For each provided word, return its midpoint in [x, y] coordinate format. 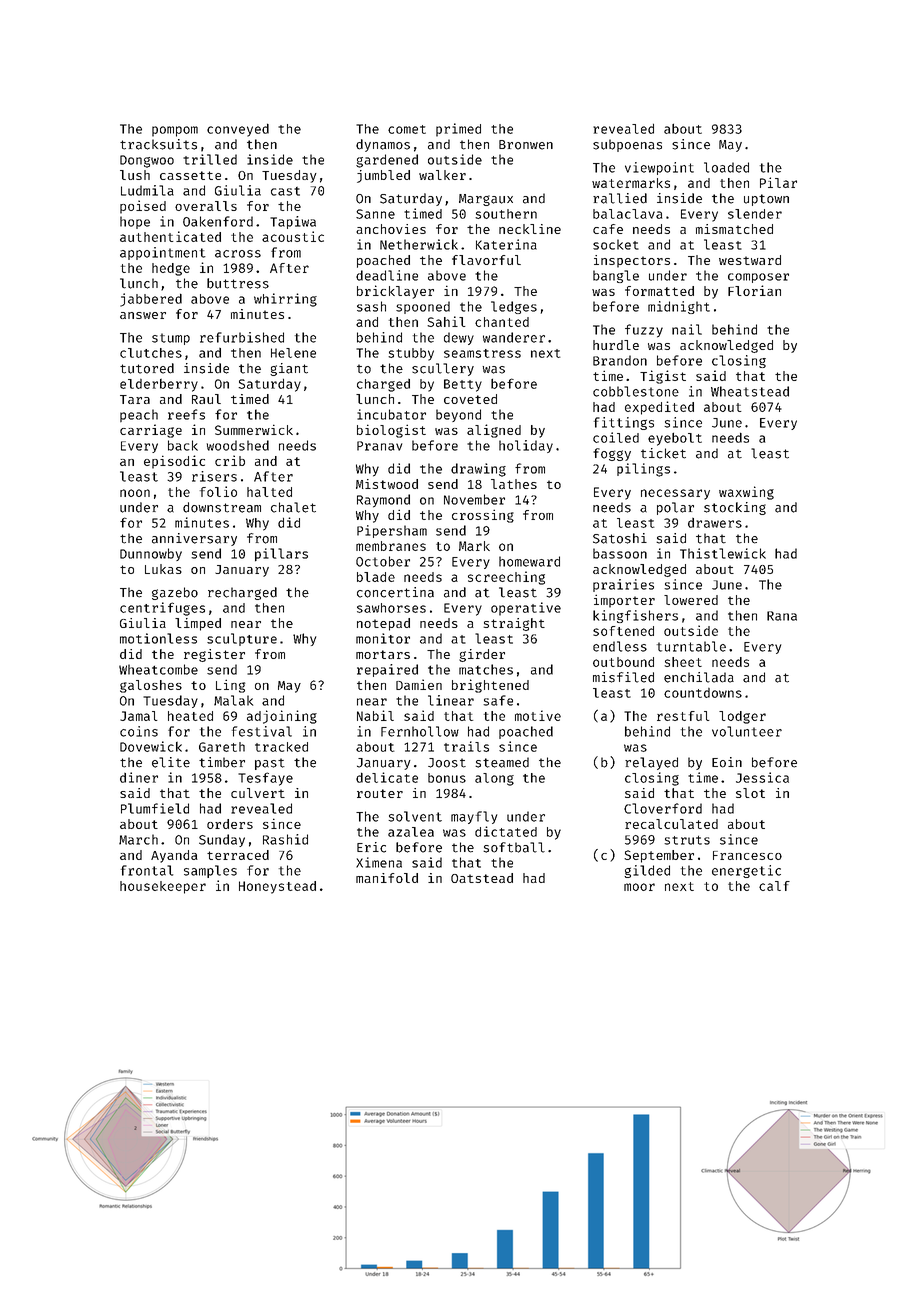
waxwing [746, 493]
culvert [258, 793]
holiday [526, 446]
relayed [651, 763]
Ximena [379, 862]
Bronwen [526, 145]
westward [750, 260]
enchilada [699, 677]
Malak [233, 700]
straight [514, 624]
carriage [151, 431]
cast [285, 191]
